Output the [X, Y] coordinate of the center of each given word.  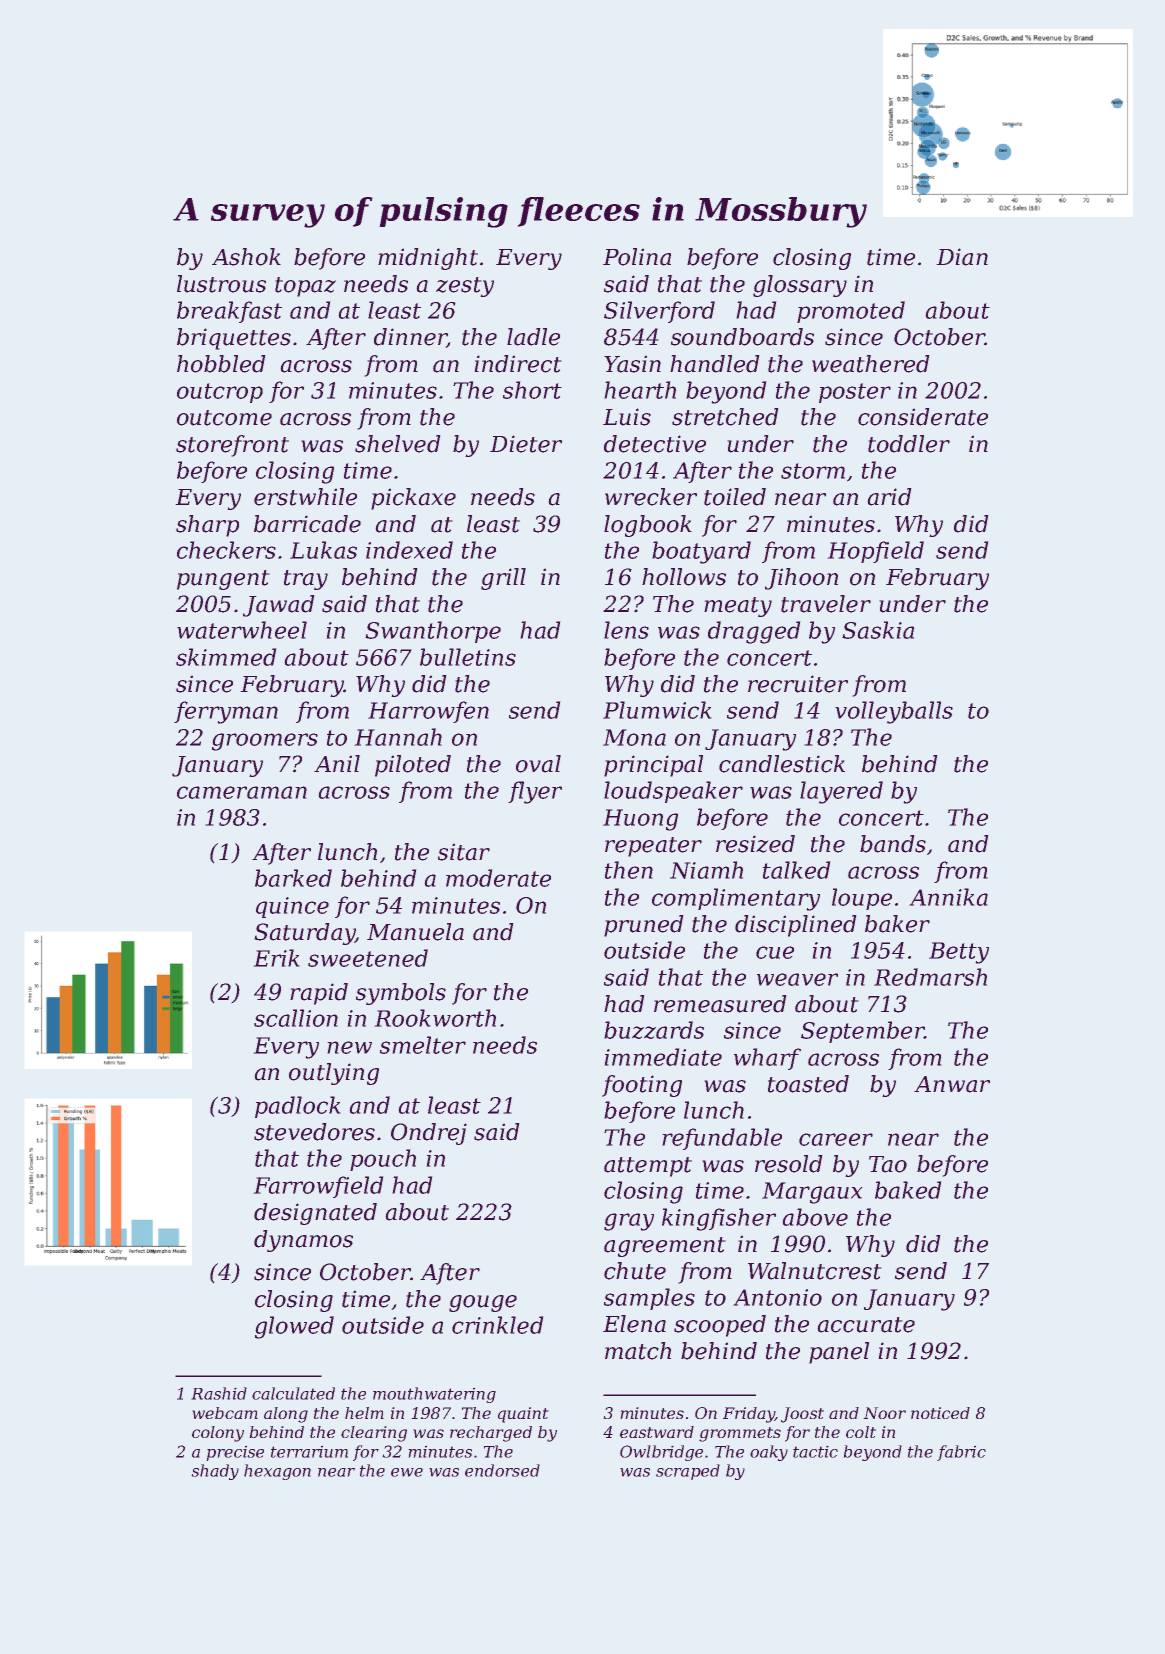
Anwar [952, 1084]
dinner [410, 338]
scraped [688, 1472]
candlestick [782, 764]
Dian [962, 257]
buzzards [654, 1030]
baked [908, 1190]
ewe [407, 1472]
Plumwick [657, 710]
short [532, 390]
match [638, 1351]
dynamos [303, 1241]
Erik [276, 958]
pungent [223, 580]
